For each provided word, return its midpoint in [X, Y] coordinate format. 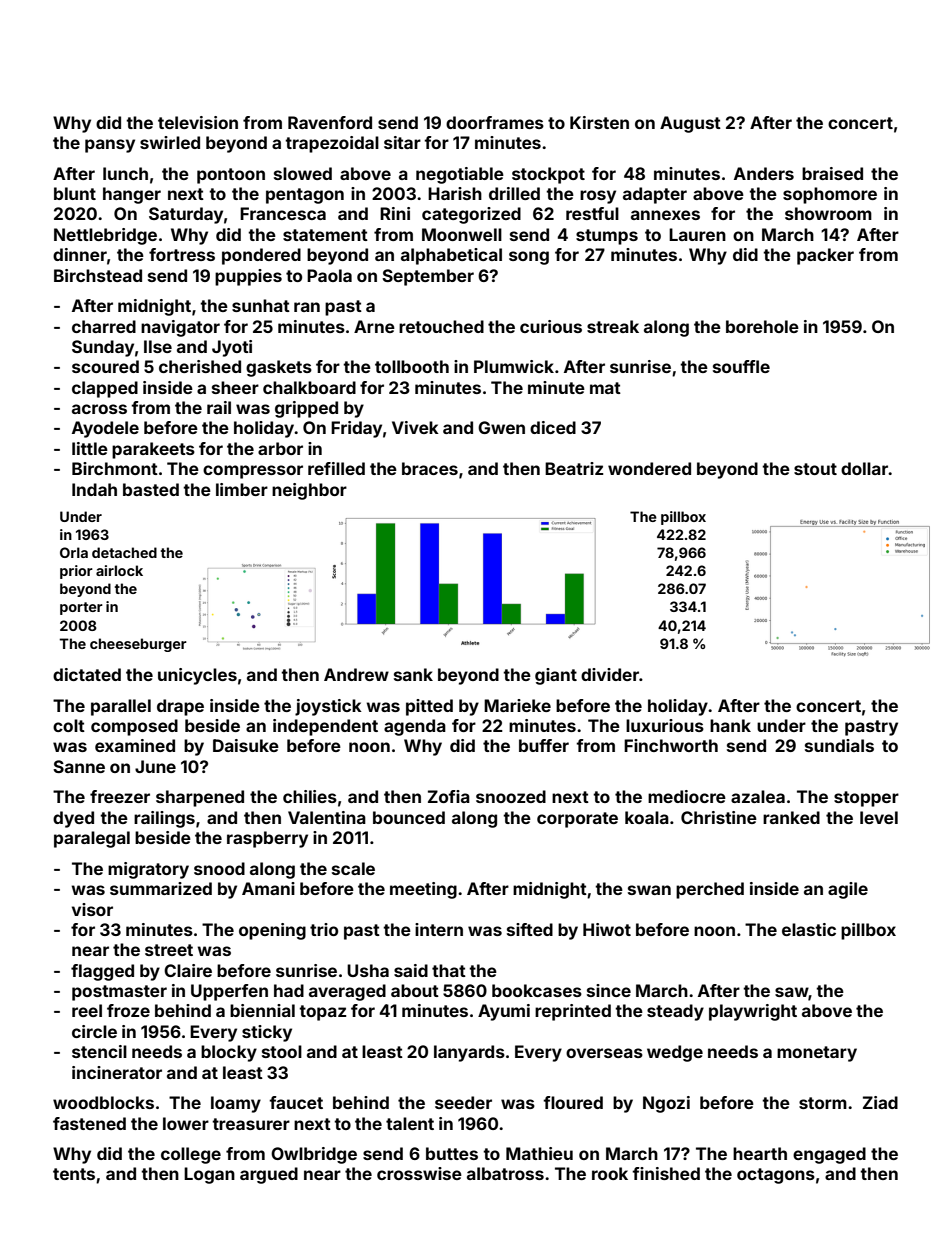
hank [730, 725]
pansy [110, 146]
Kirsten [599, 122]
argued [269, 1175]
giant [556, 676]
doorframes [495, 122]
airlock [119, 570]
